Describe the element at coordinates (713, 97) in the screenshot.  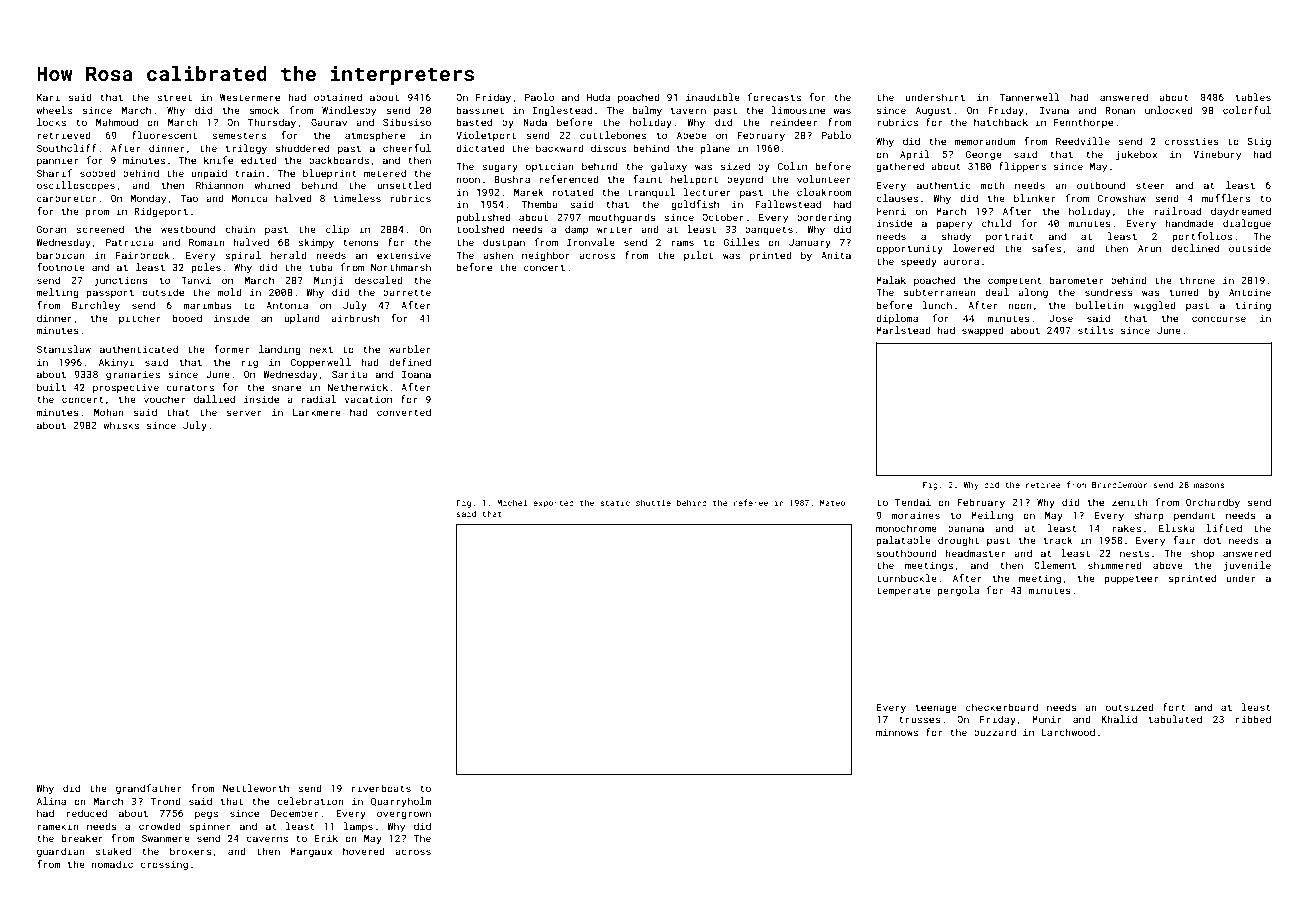
I see `inaudible` at that location.
